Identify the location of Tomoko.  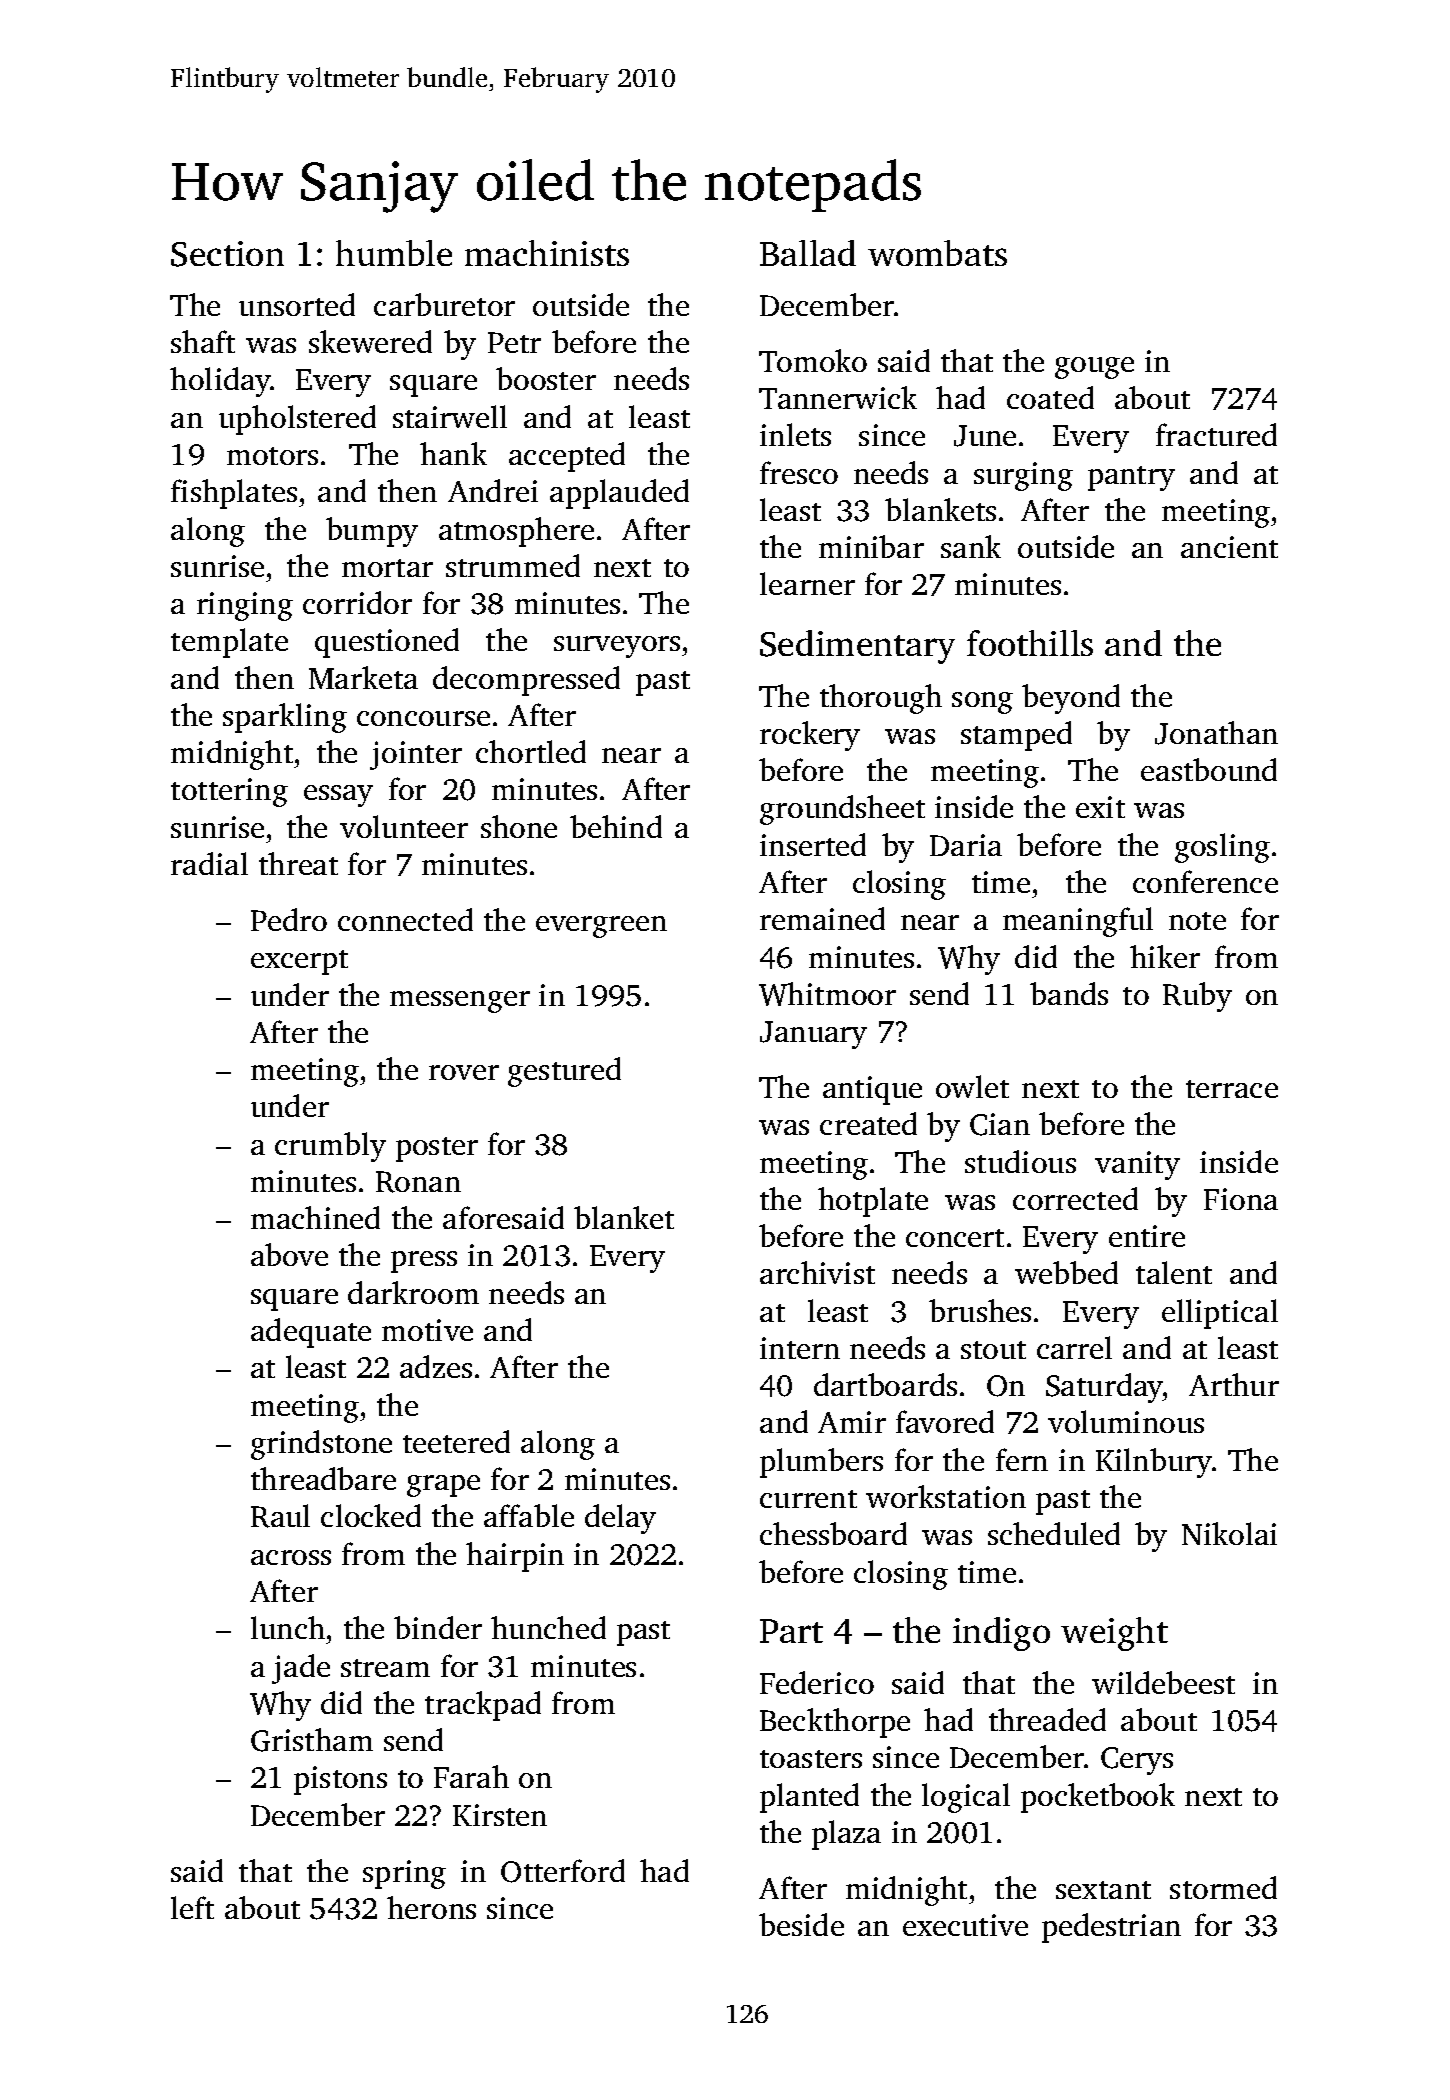
(813, 360).
